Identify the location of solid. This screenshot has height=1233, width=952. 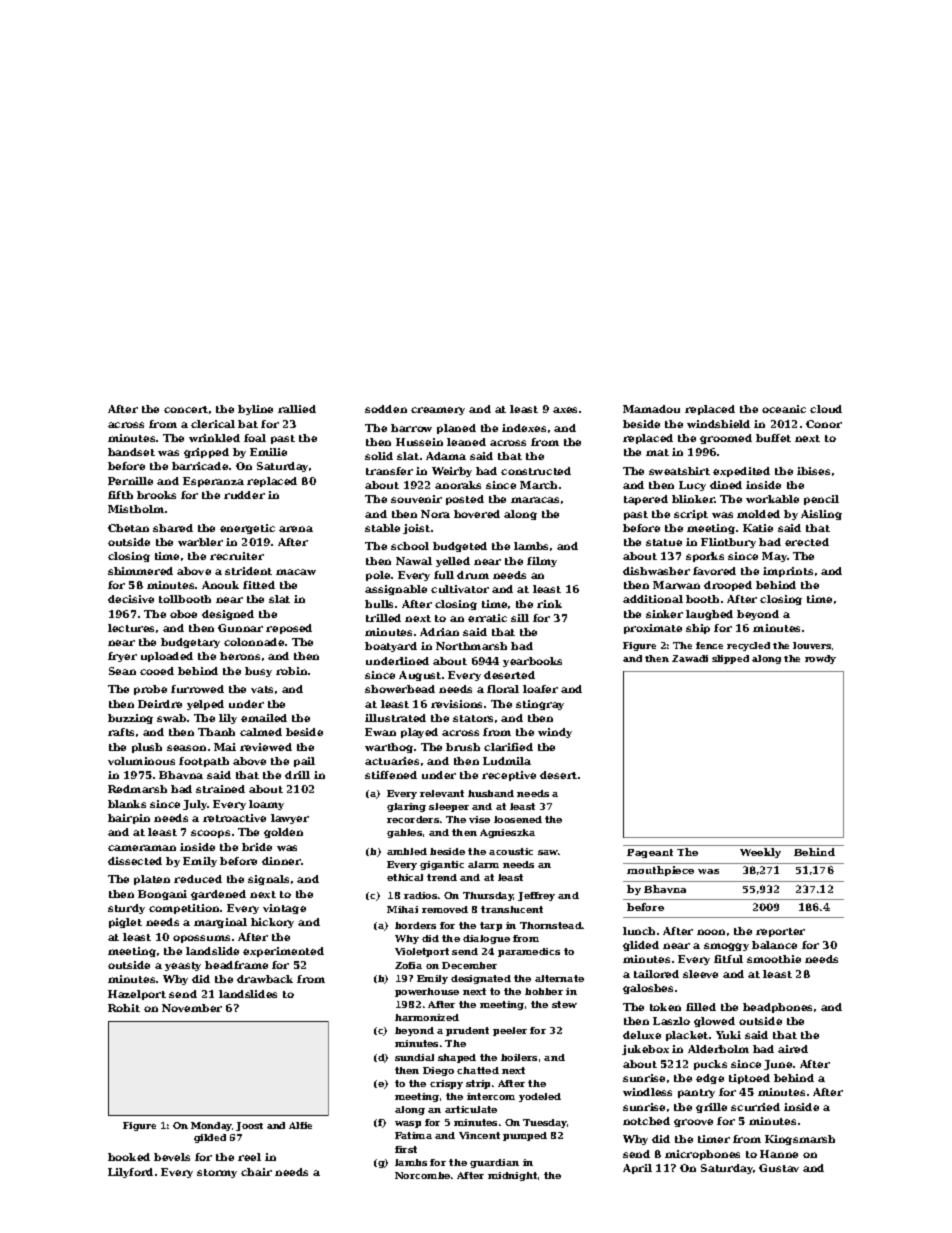
(379, 456).
